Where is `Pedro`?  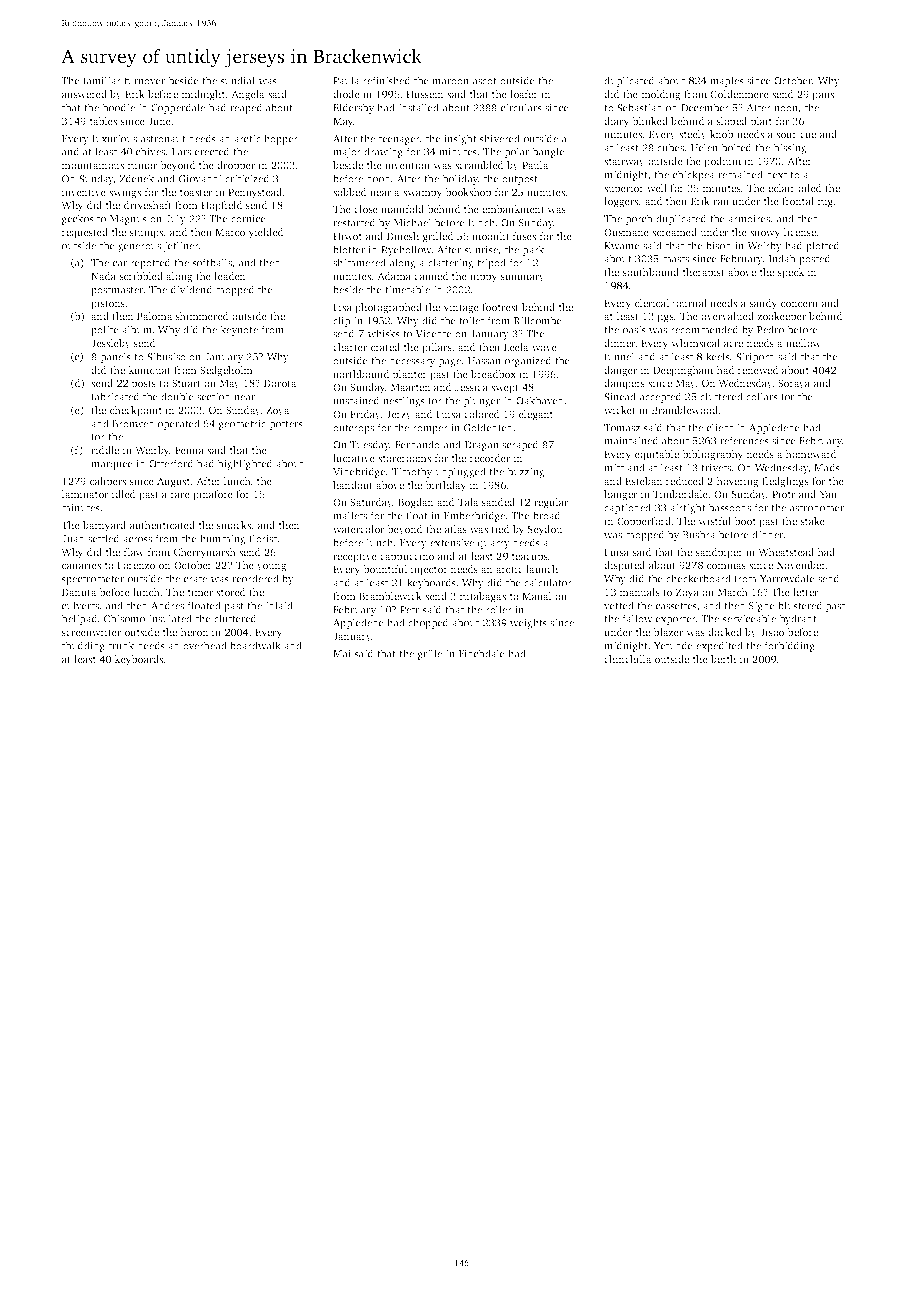 Pedro is located at coordinates (770, 329).
